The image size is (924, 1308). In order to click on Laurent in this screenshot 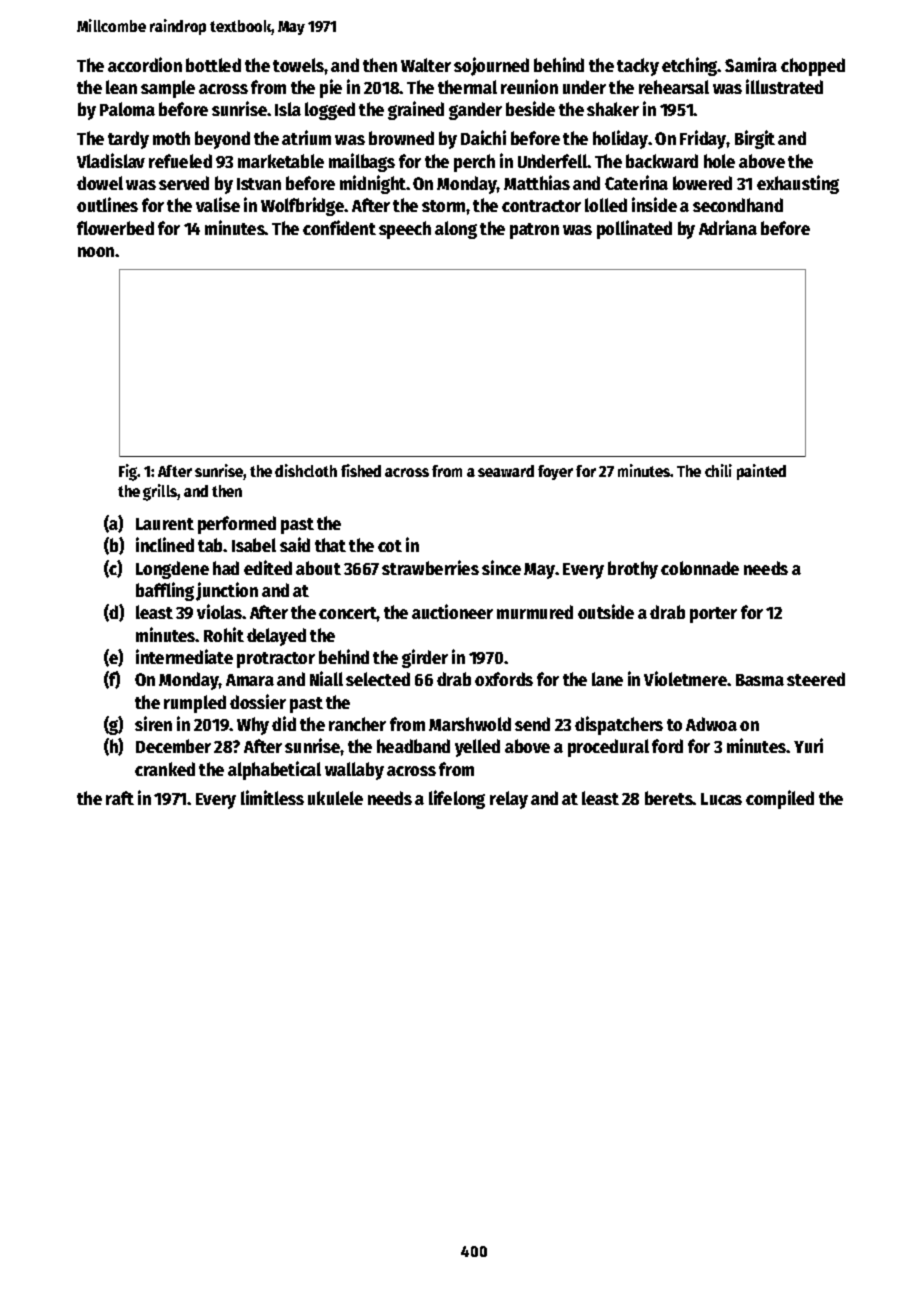, I will do `click(165, 524)`.
